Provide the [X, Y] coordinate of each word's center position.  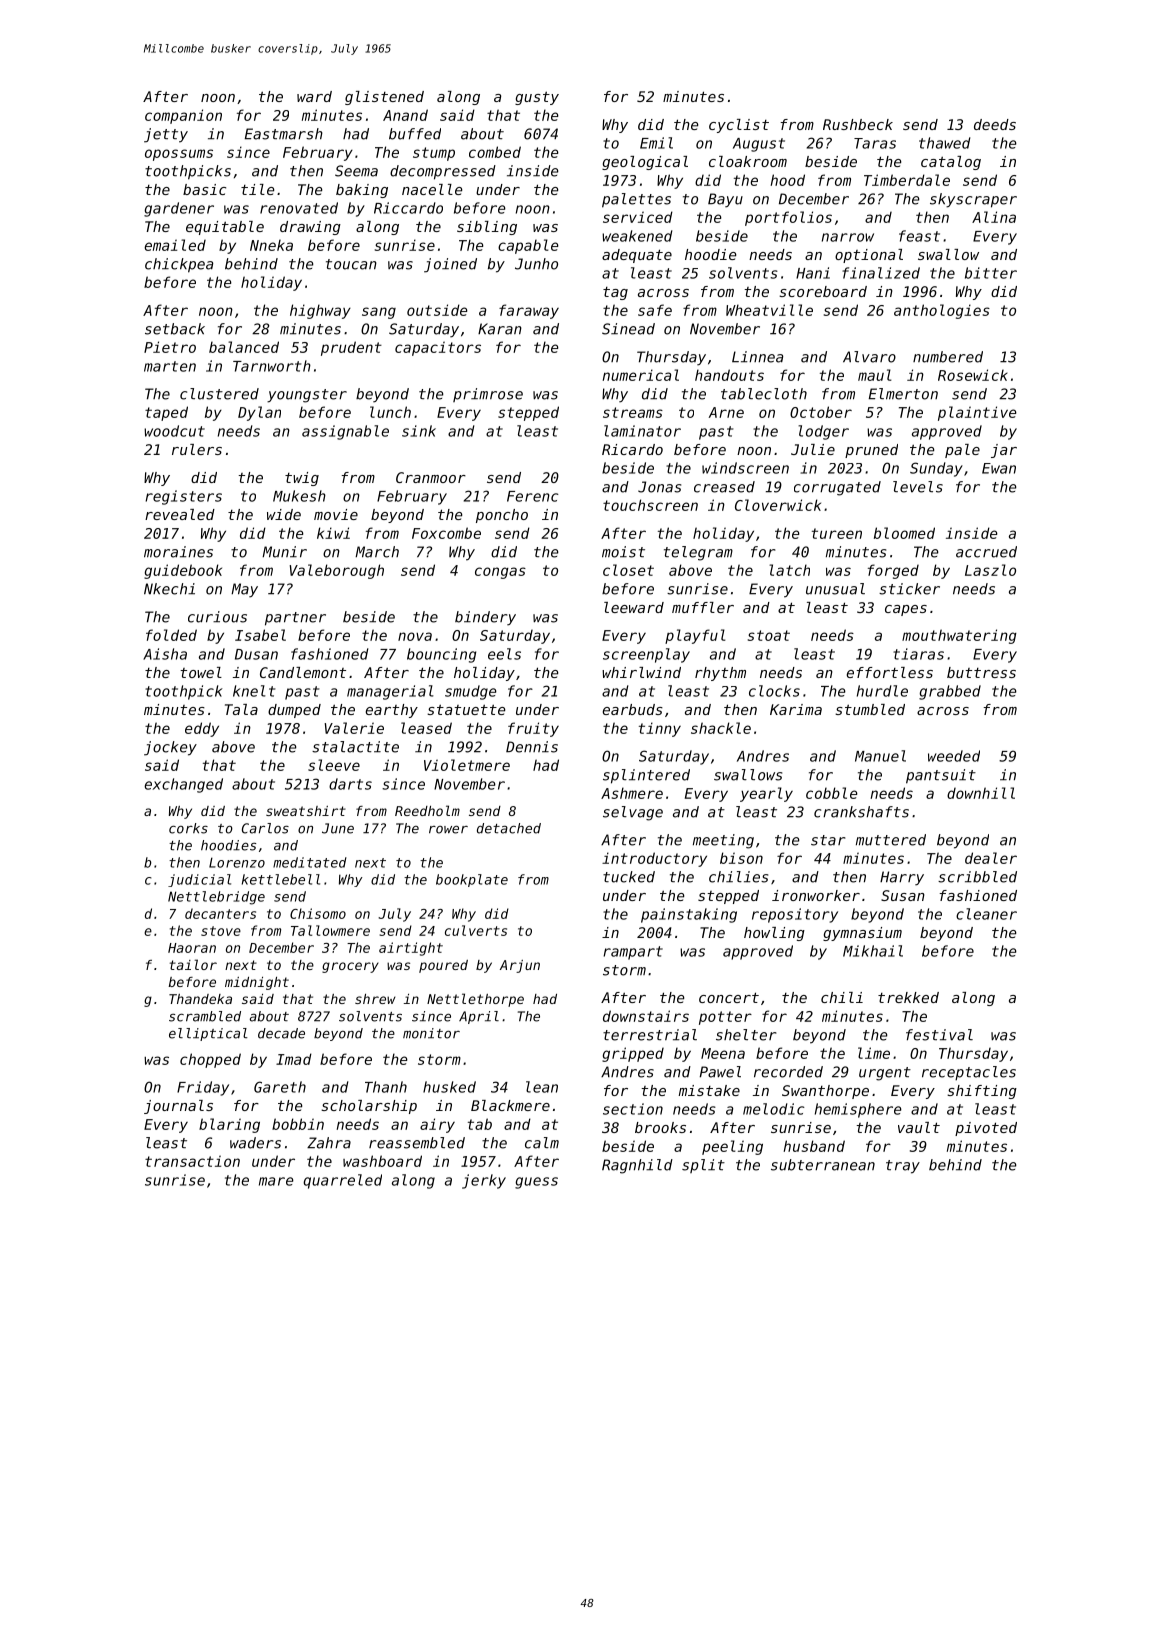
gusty [537, 98]
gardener [179, 209]
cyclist [739, 126]
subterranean [823, 1165]
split [703, 1166]
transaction [192, 1161]
